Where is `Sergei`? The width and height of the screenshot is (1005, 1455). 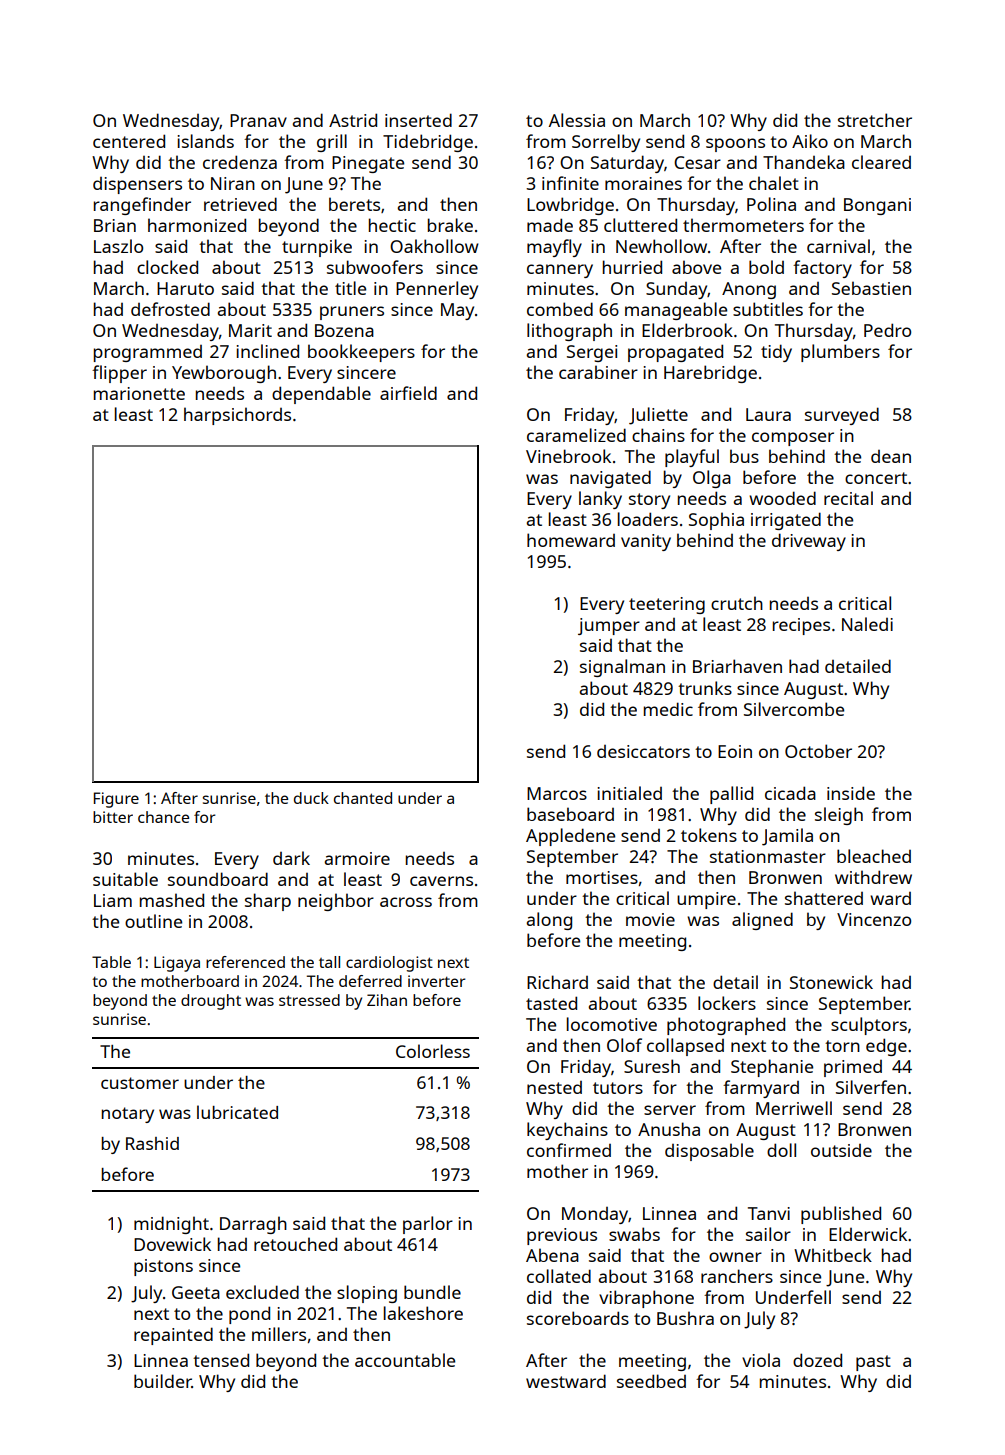
Sergei is located at coordinates (592, 353).
